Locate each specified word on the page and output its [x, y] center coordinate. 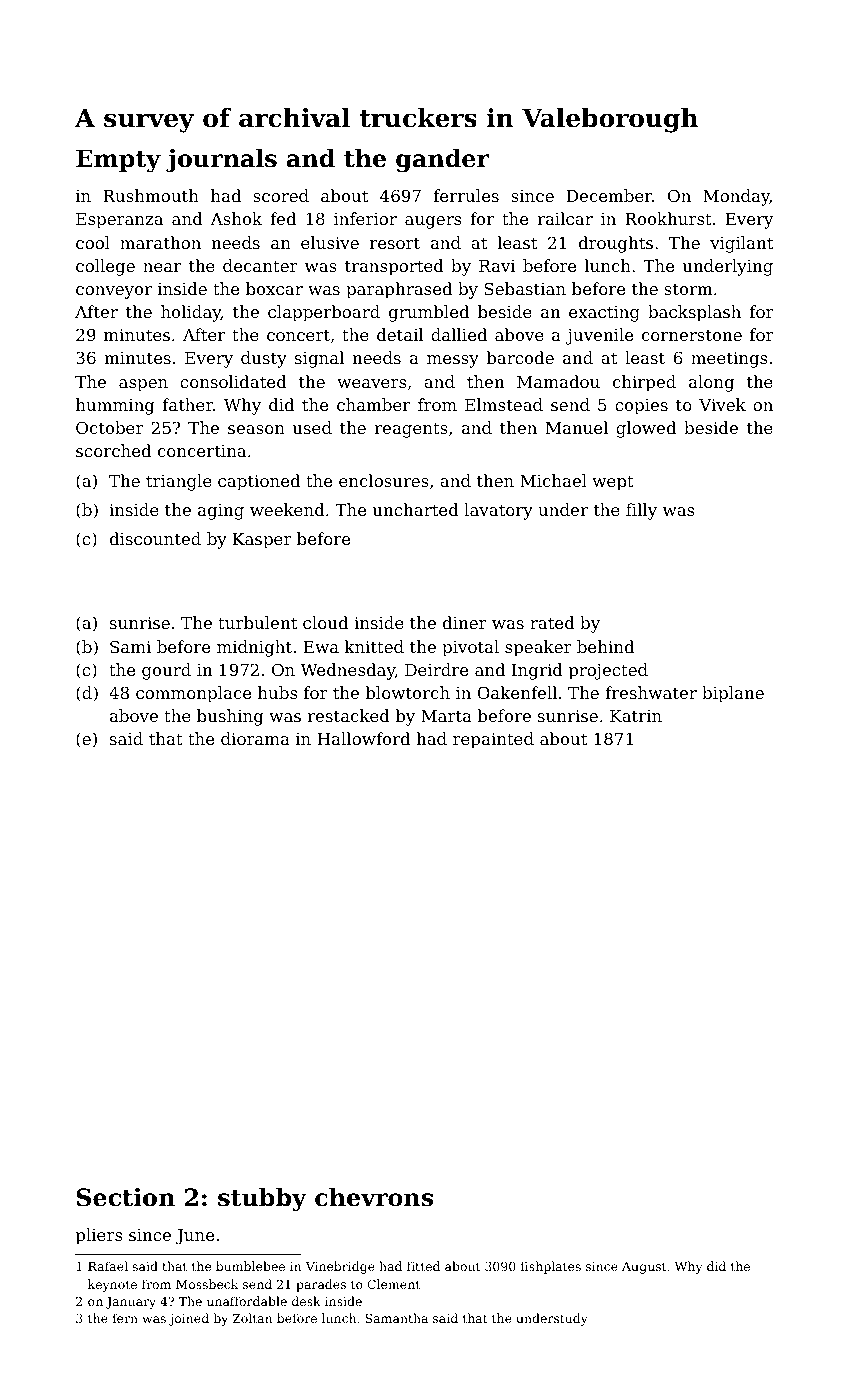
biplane [733, 694]
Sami [130, 646]
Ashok [236, 218]
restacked [348, 715]
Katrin [636, 716]
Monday [736, 197]
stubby [262, 1200]
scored [281, 195]
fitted [423, 1266]
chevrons [374, 1197]
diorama [255, 738]
